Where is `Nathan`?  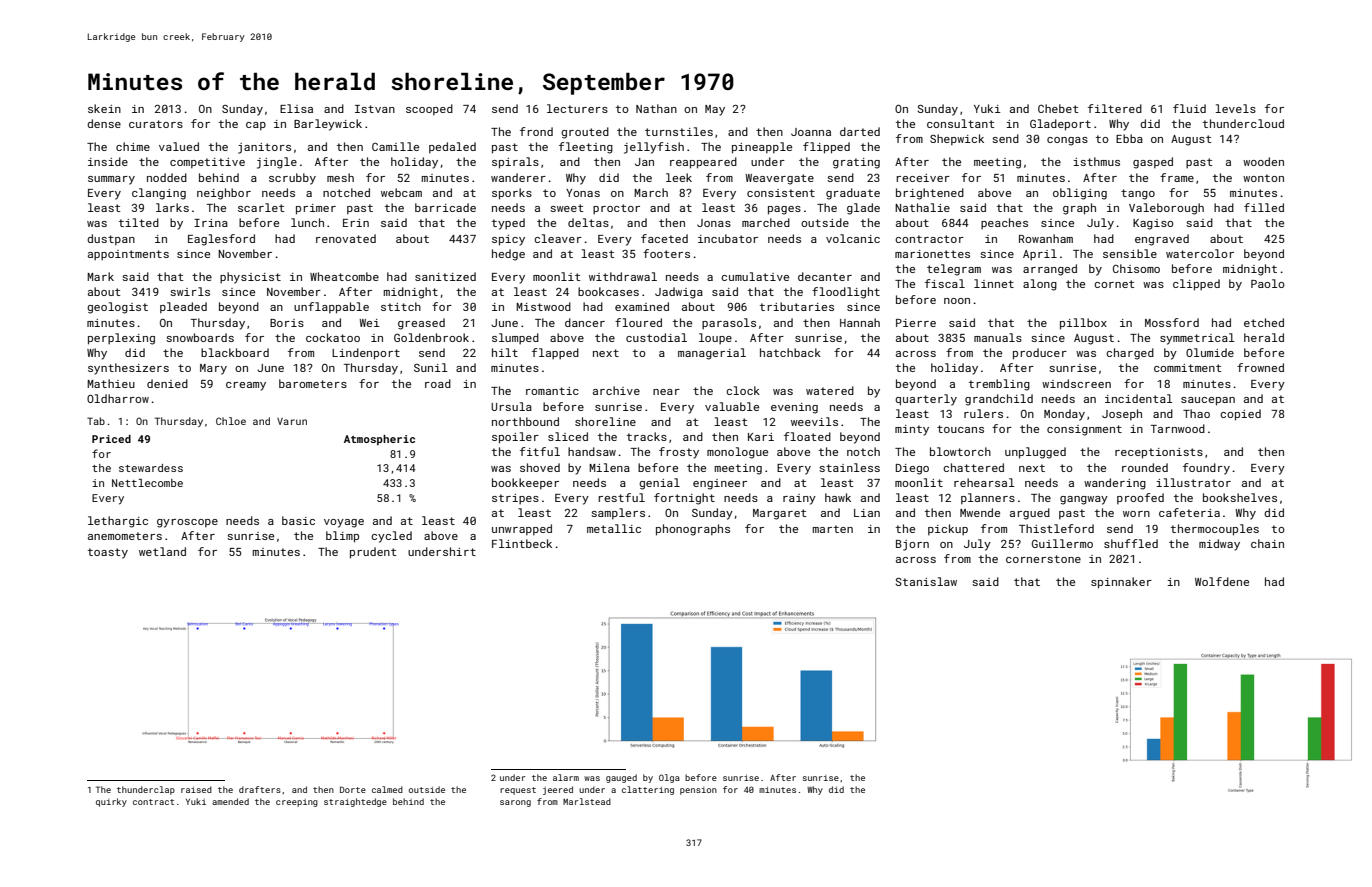 Nathan is located at coordinates (656, 108).
